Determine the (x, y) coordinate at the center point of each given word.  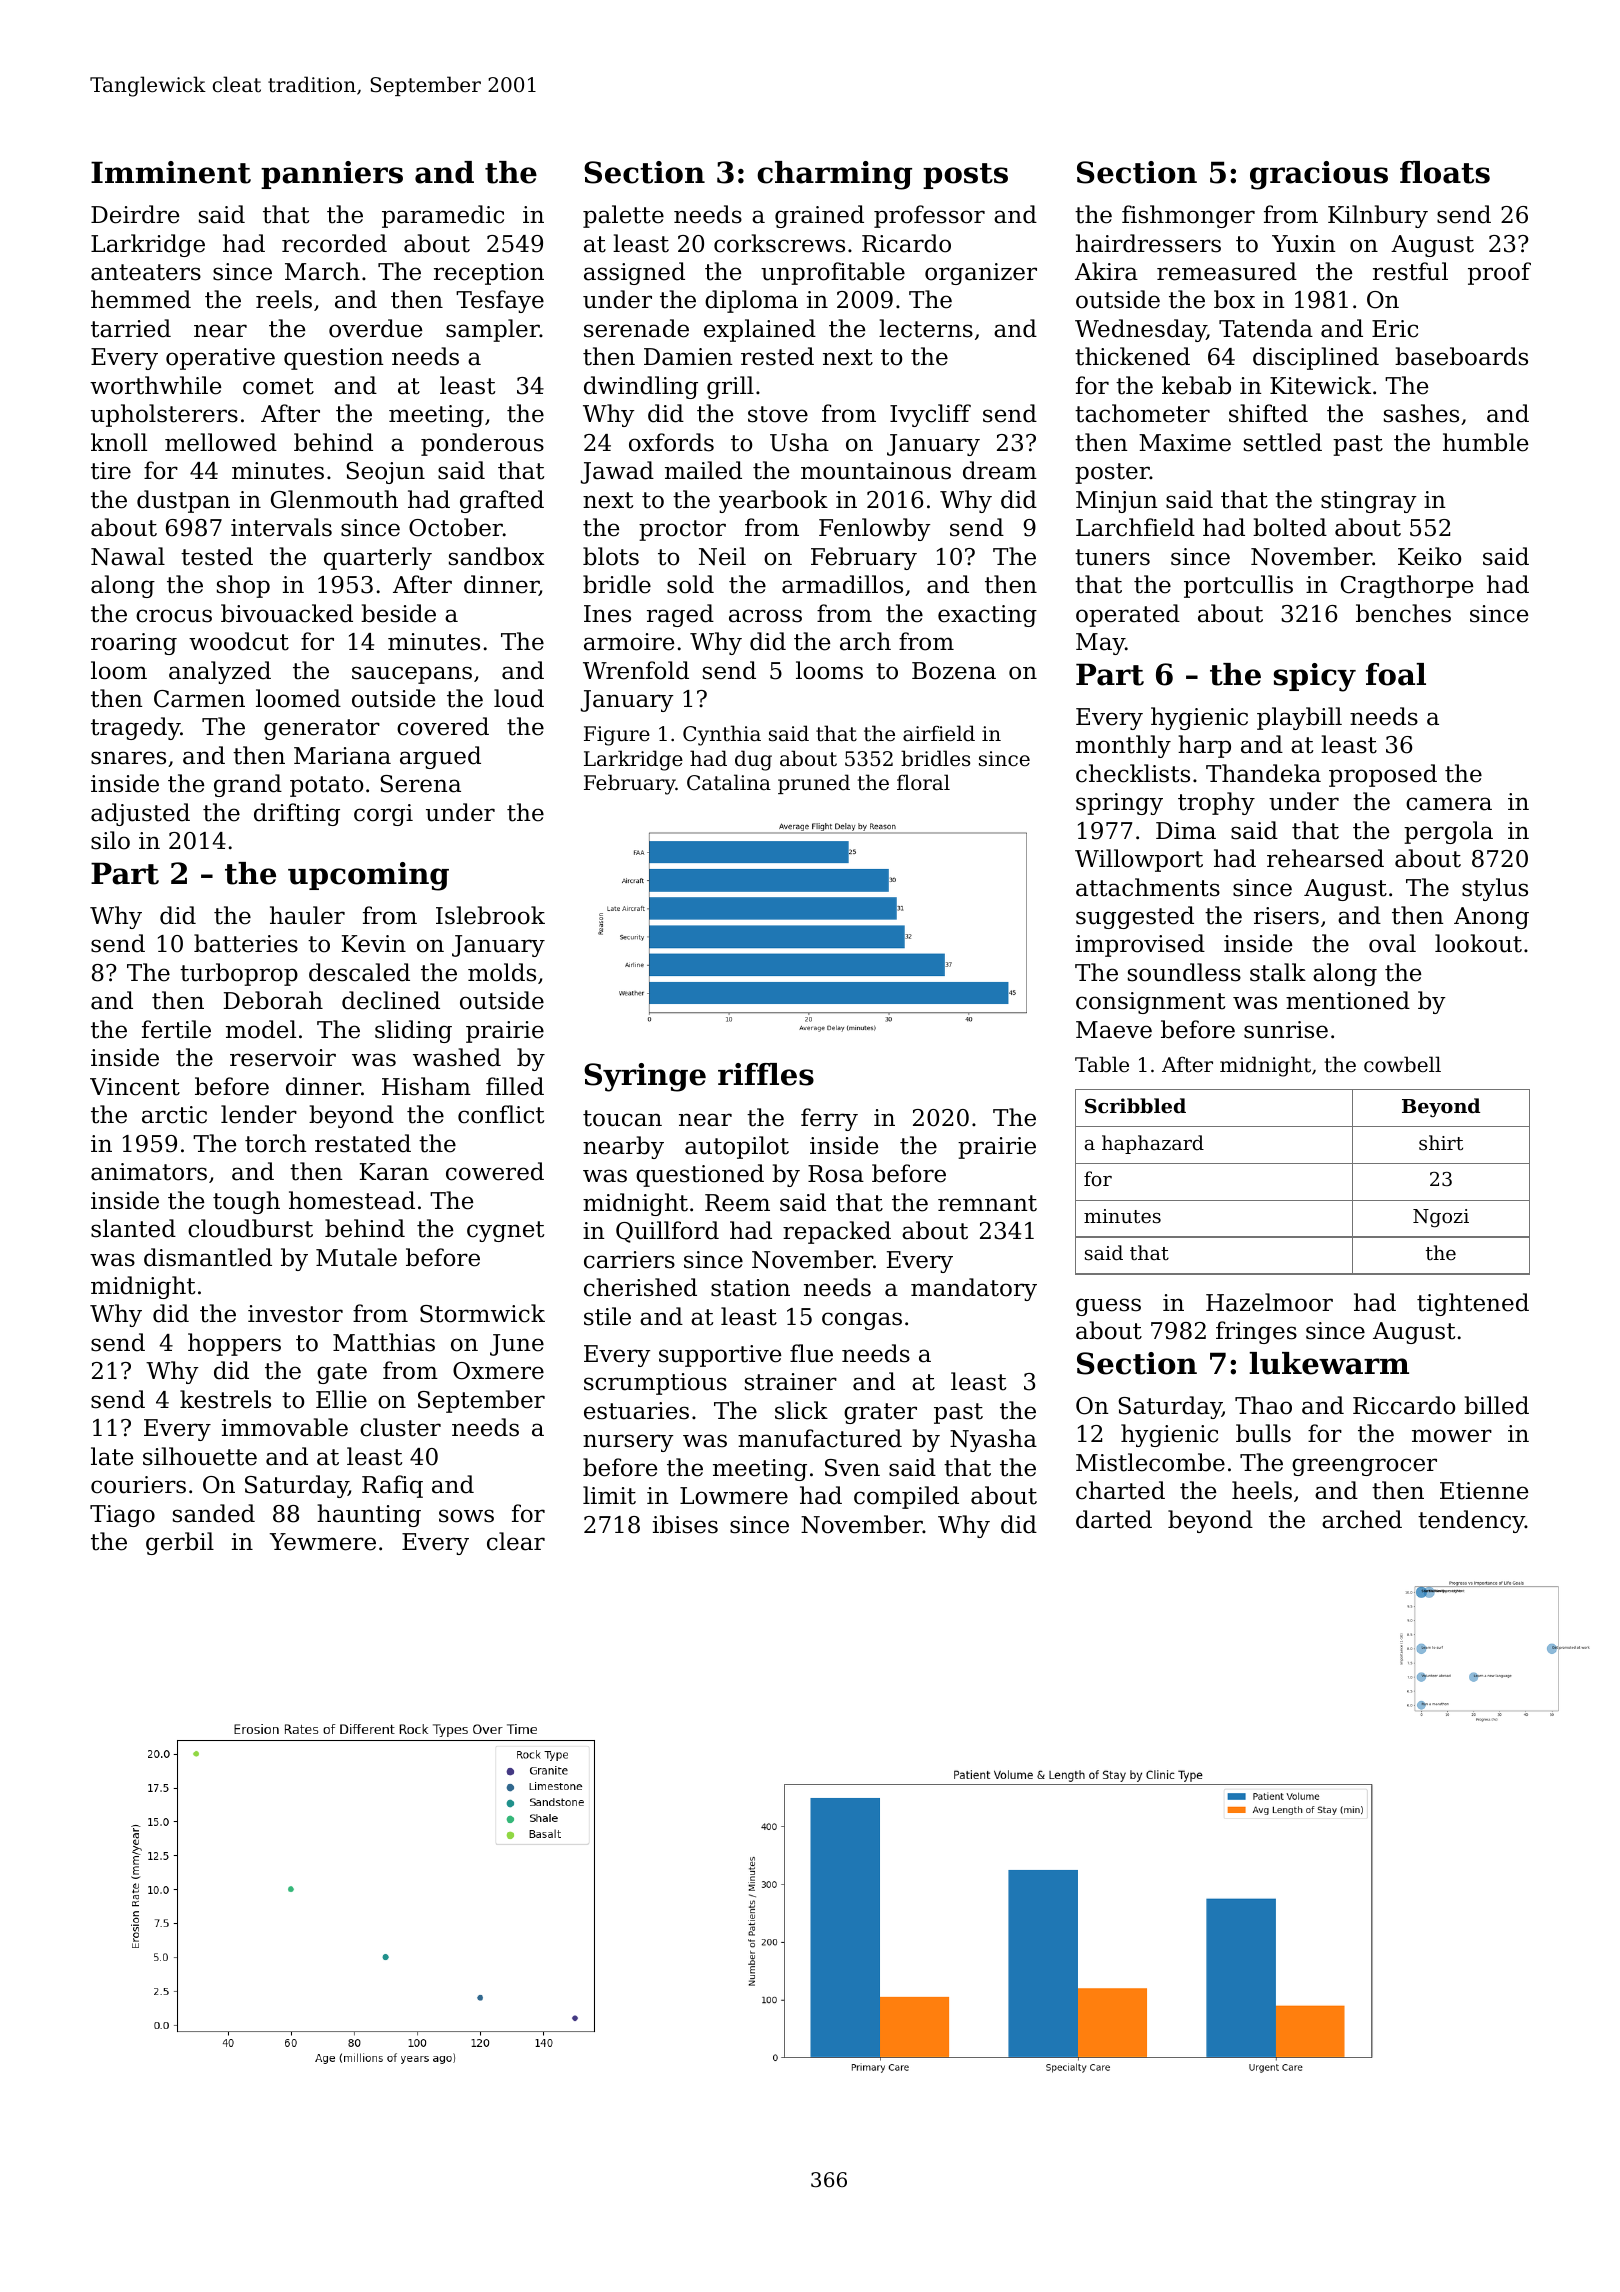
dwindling (641, 387)
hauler (307, 915)
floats (1445, 172)
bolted (1290, 527)
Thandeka (1263, 773)
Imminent (171, 172)
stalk (1278, 972)
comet (278, 386)
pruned (814, 784)
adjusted (140, 814)
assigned (634, 273)
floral (923, 782)
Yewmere (323, 1542)
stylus (1495, 889)
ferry (829, 1119)
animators (149, 1172)
